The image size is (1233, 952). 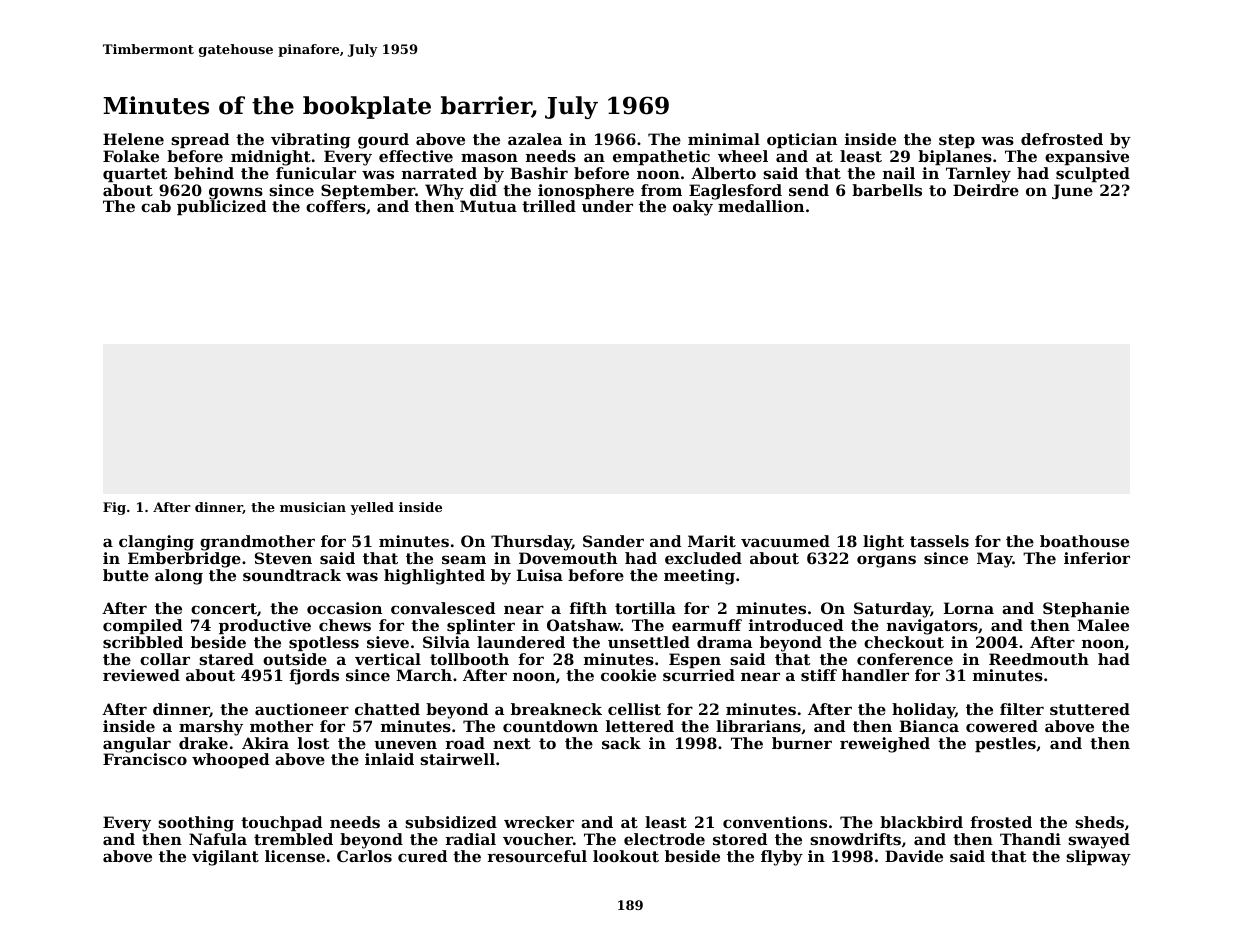 I want to click on azalea, so click(x=535, y=139).
